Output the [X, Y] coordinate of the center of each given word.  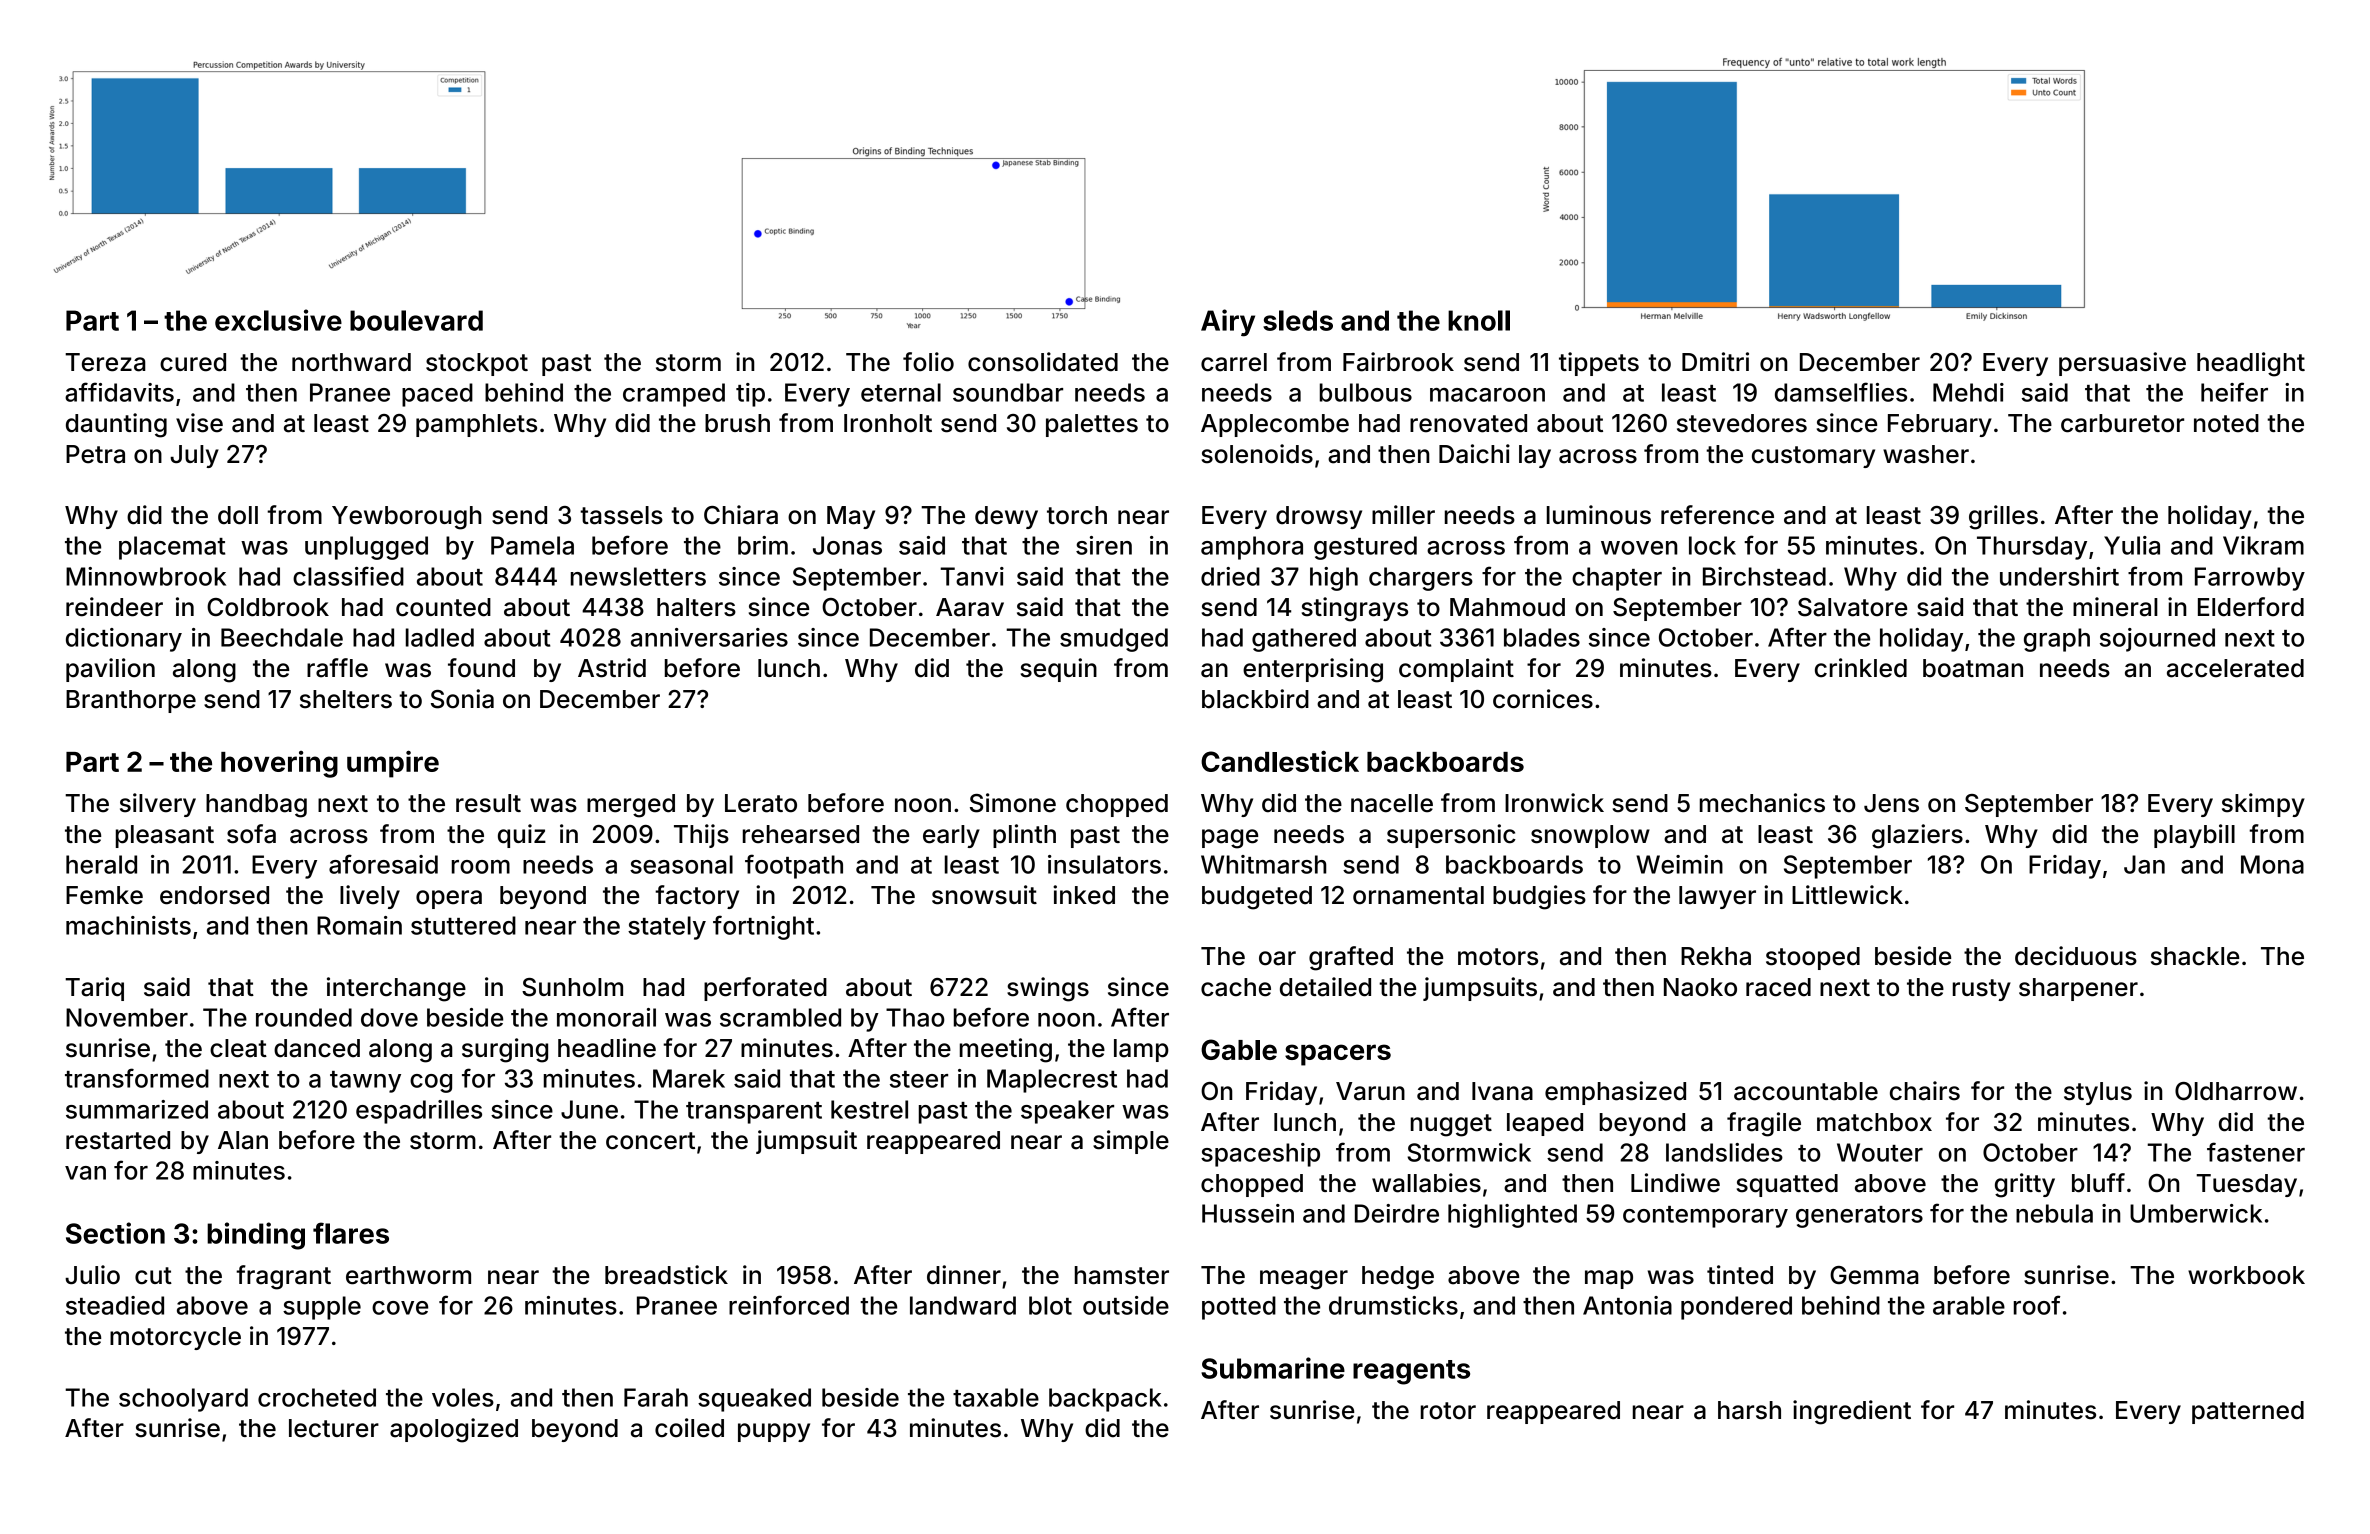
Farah [656, 1397]
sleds [1298, 320]
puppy [774, 1432]
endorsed [214, 895]
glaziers [1917, 836]
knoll [1479, 320]
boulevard [416, 320]
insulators [1104, 864]
